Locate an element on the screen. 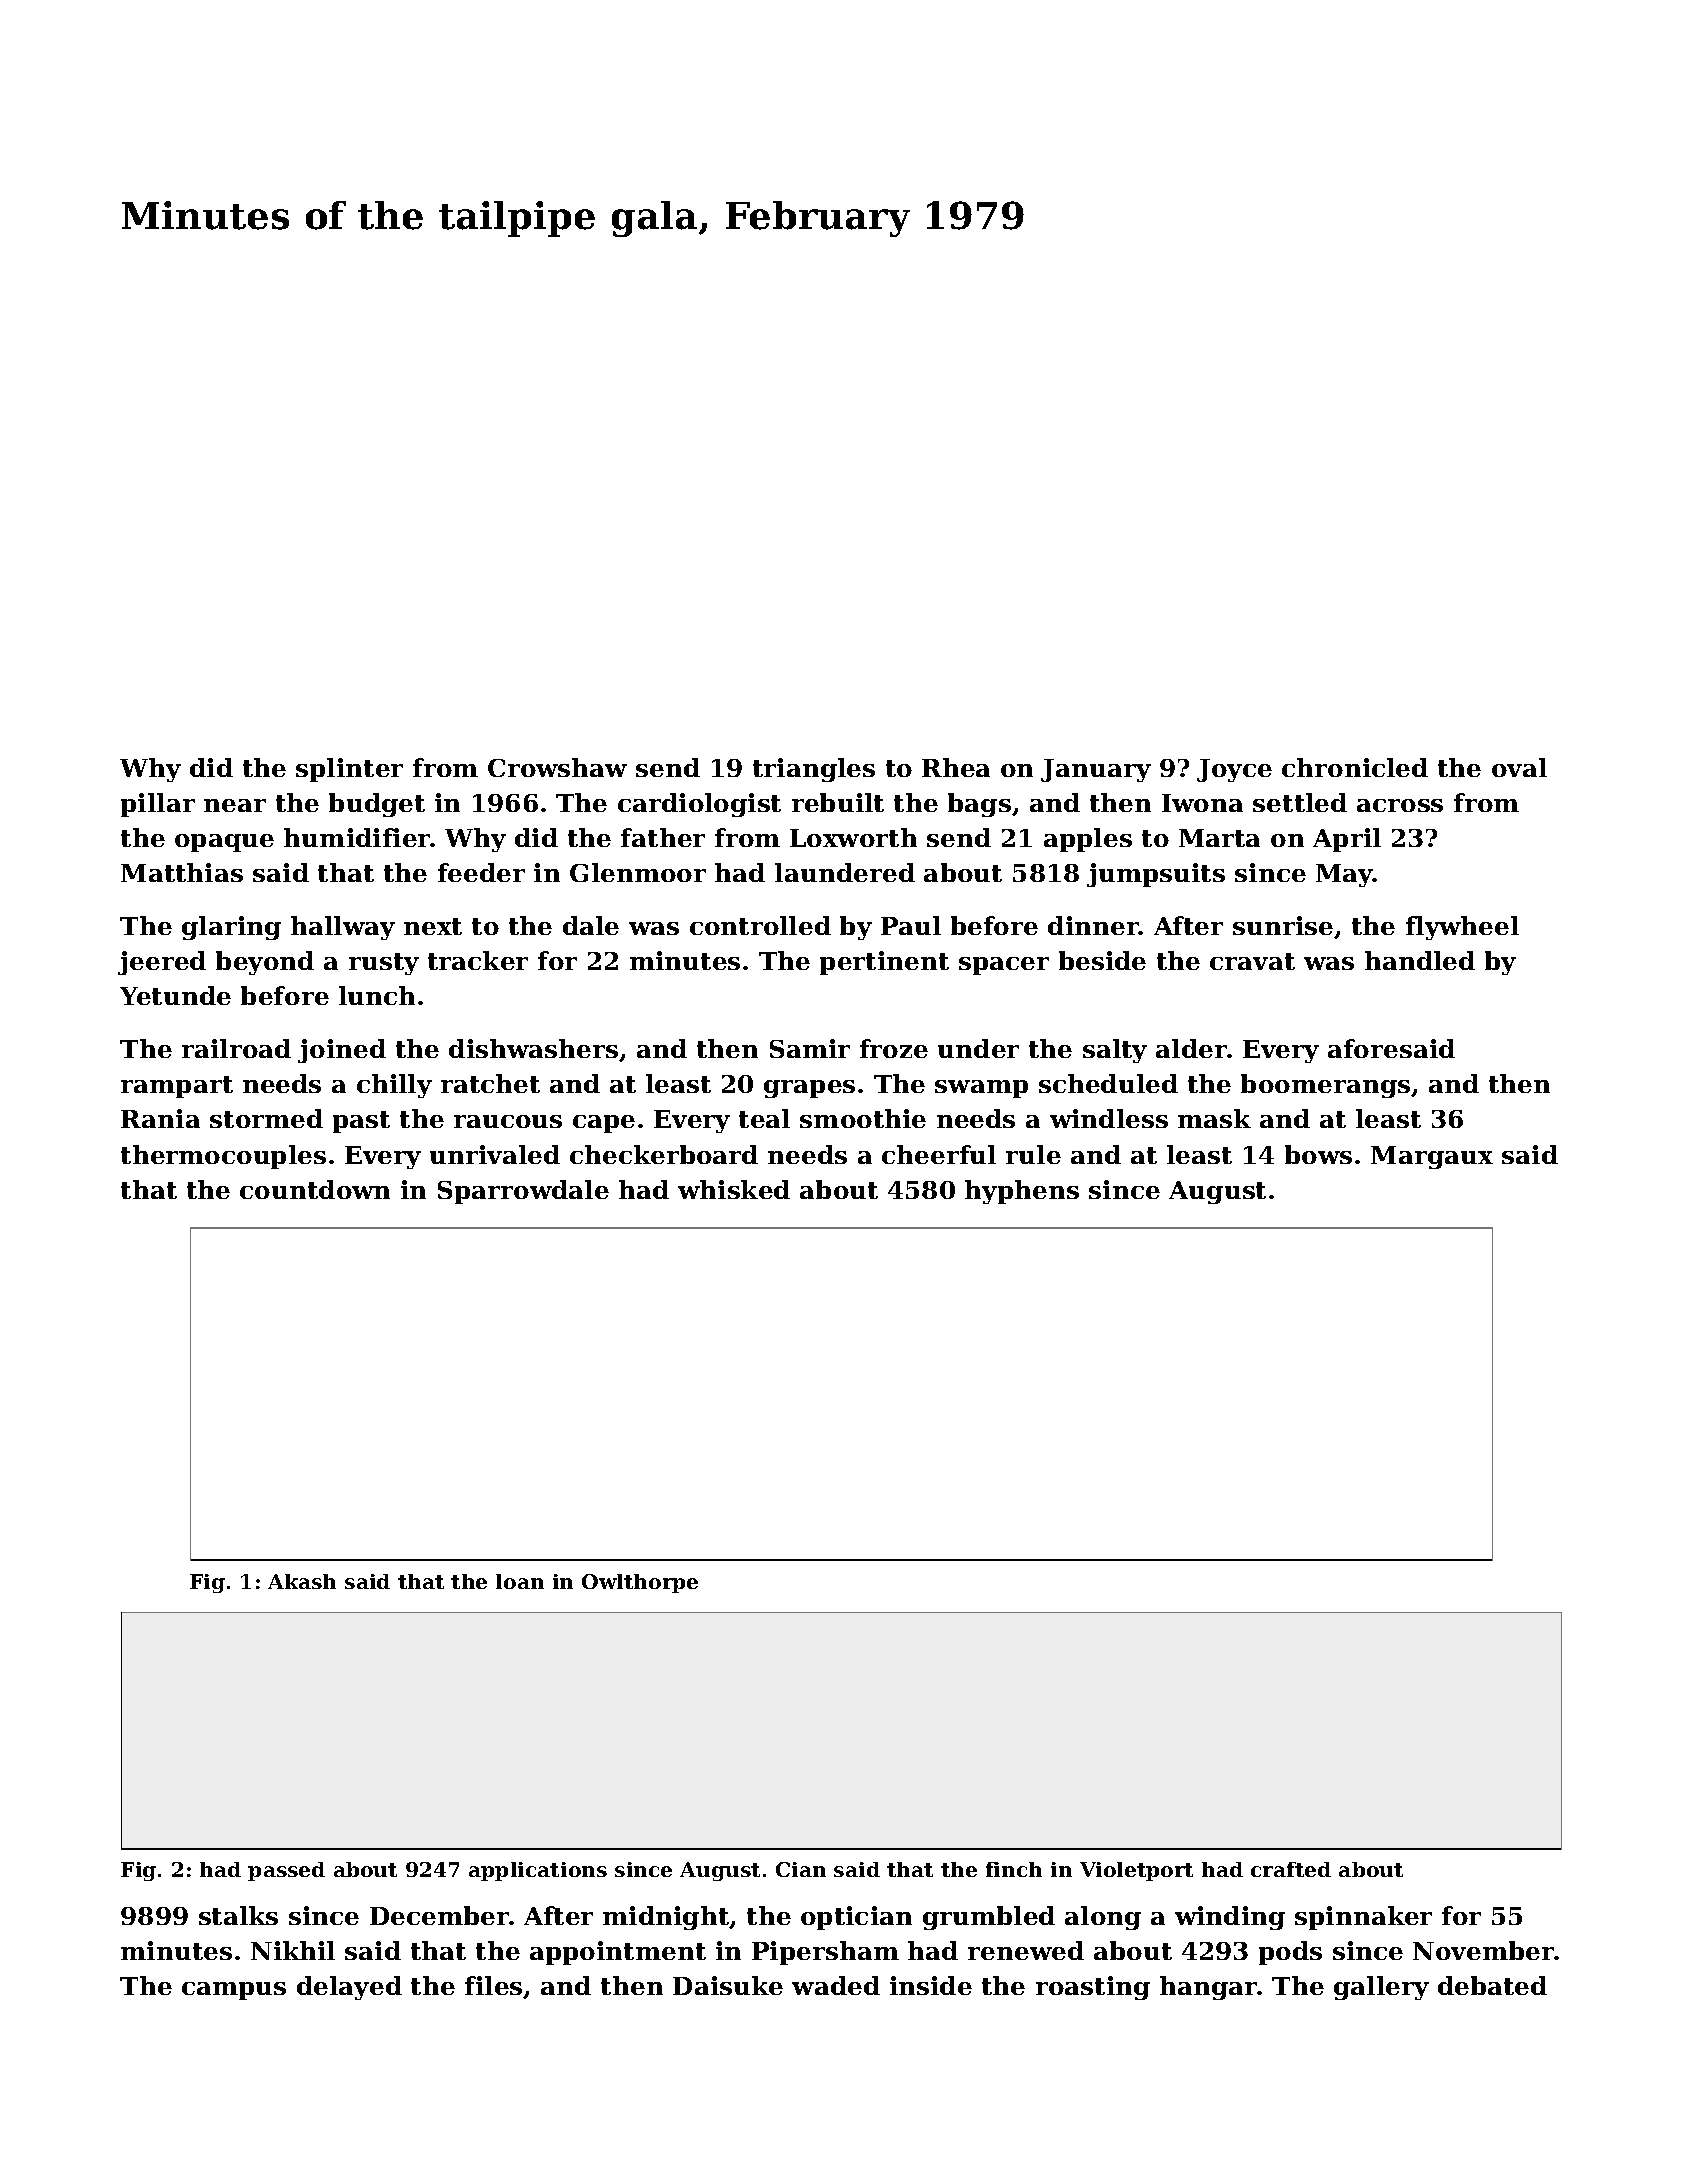 The height and width of the screenshot is (2178, 1683). gallery is located at coordinates (1381, 1988).
